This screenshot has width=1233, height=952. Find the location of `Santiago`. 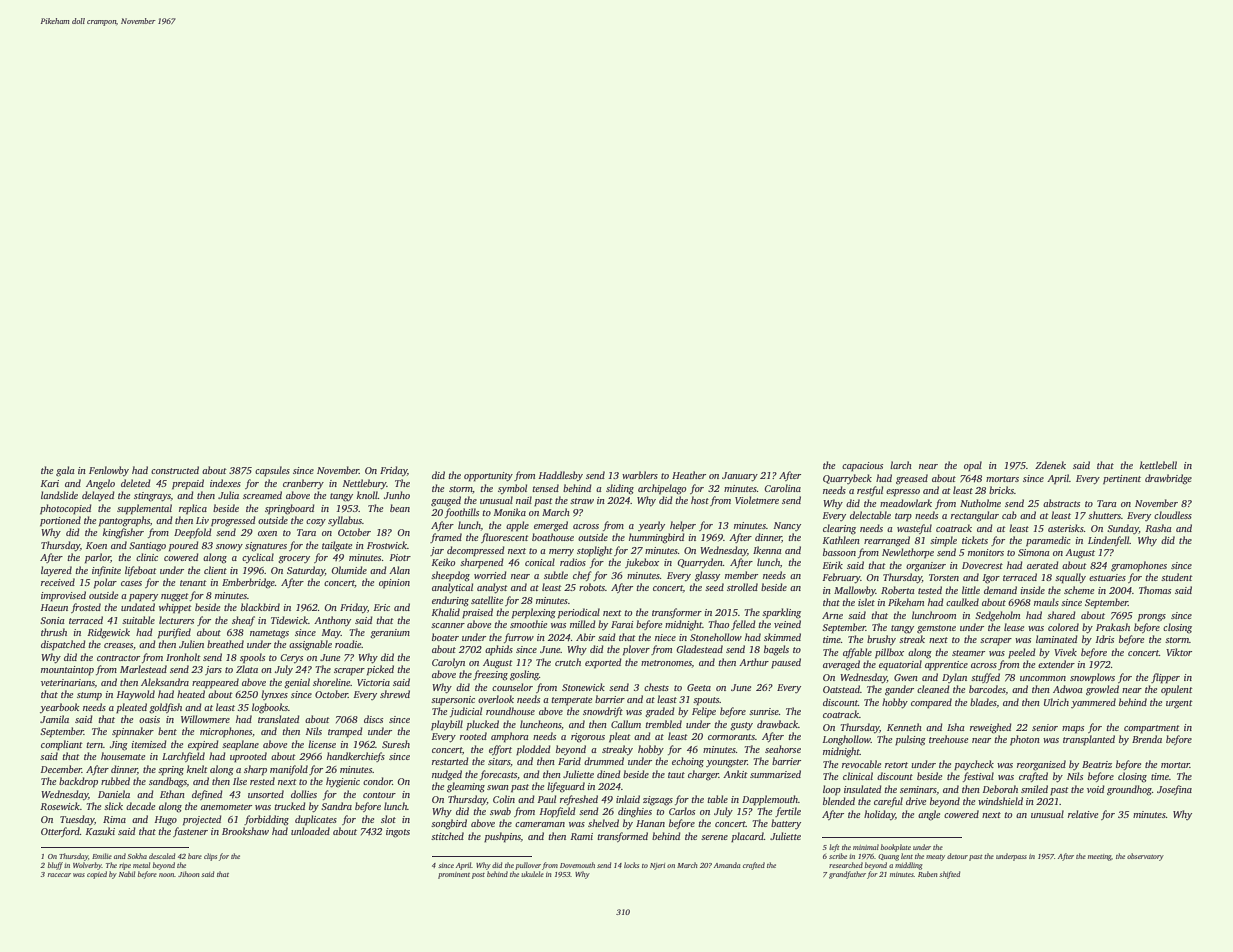

Santiago is located at coordinates (147, 547).
